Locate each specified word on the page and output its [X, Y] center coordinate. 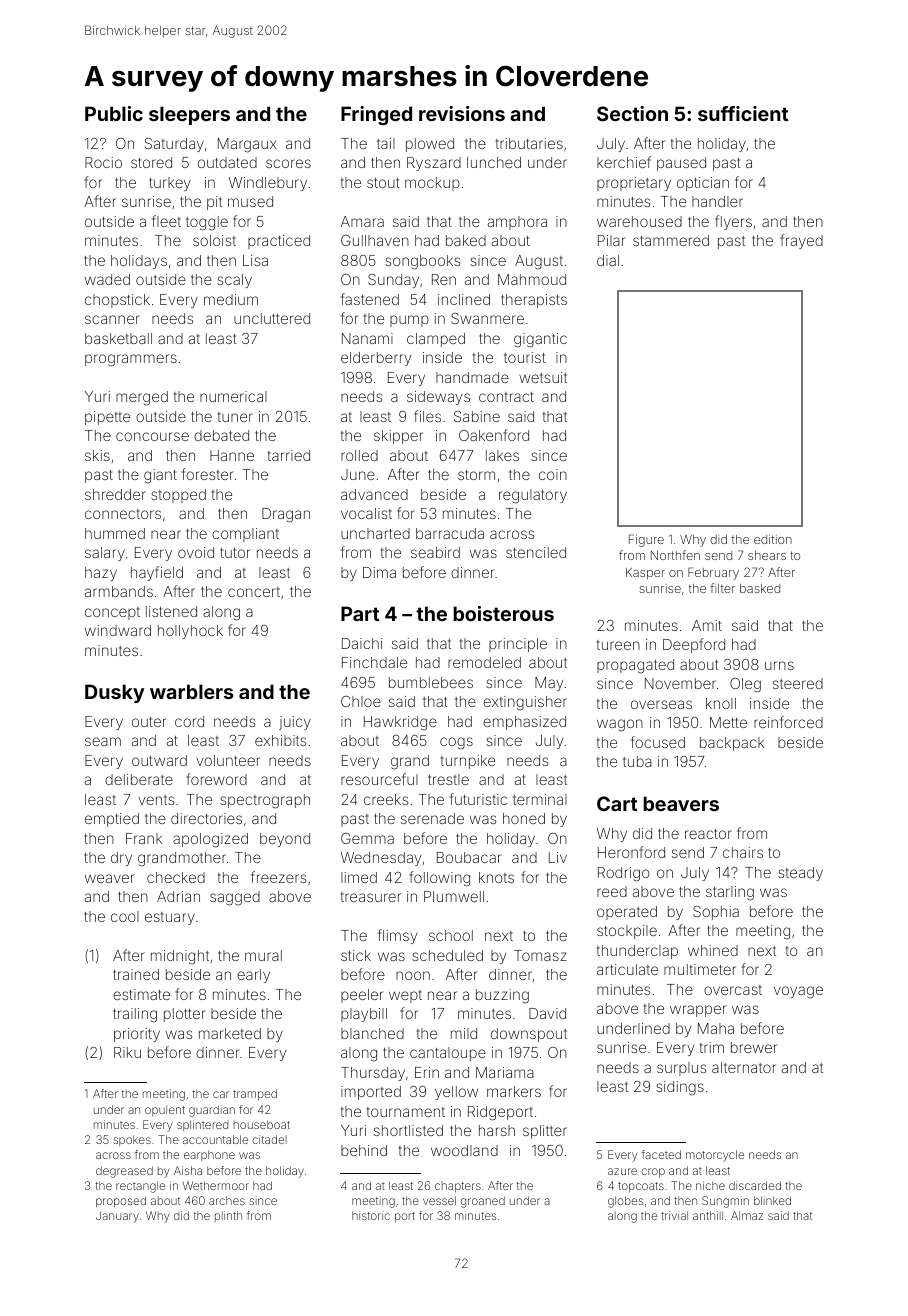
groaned [483, 1202]
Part [360, 613]
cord [189, 721]
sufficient [743, 113]
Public [114, 113]
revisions [462, 113]
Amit [707, 625]
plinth [228, 1216]
